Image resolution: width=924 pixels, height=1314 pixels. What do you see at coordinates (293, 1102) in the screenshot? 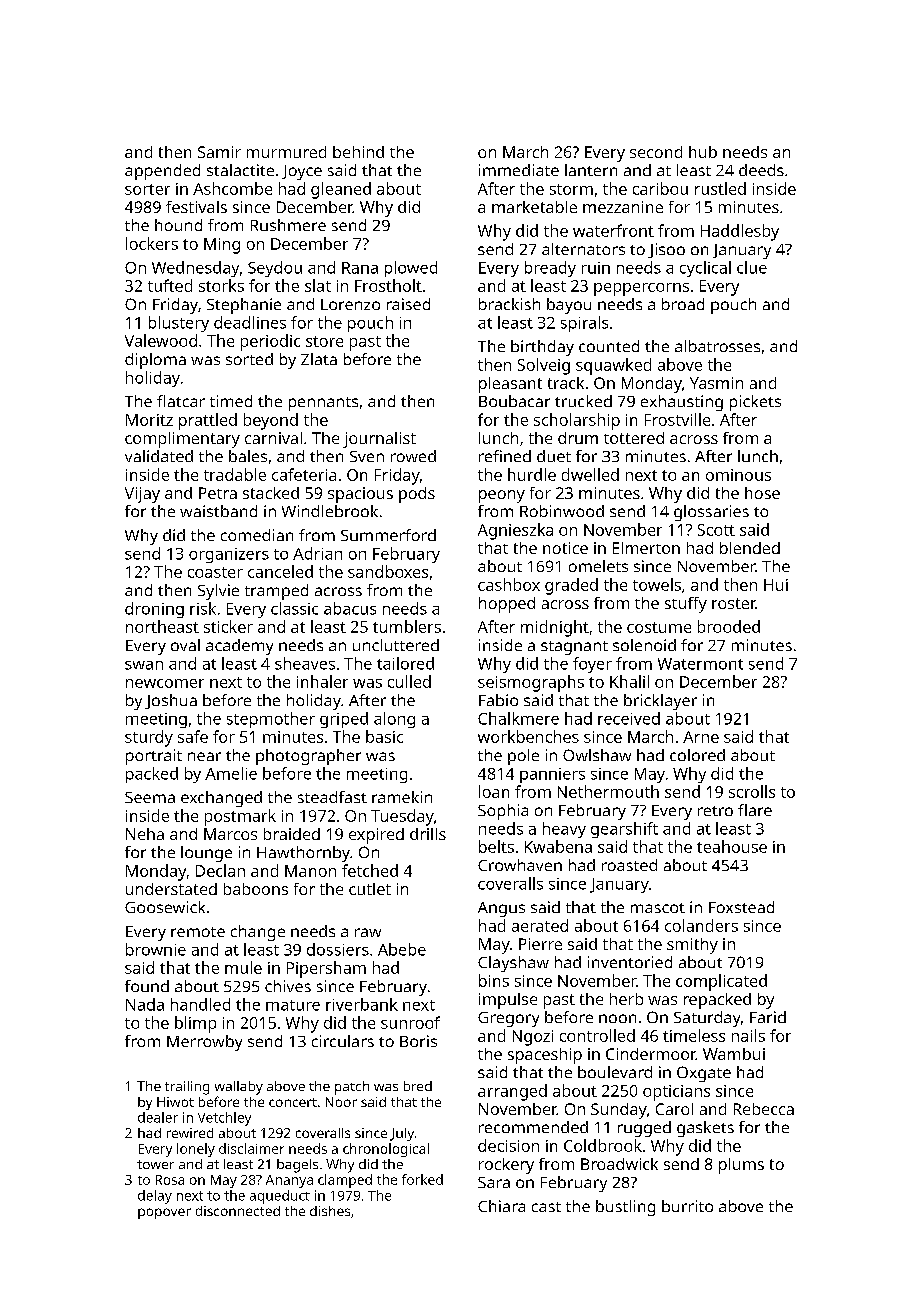
I see `concert` at bounding box center [293, 1102].
